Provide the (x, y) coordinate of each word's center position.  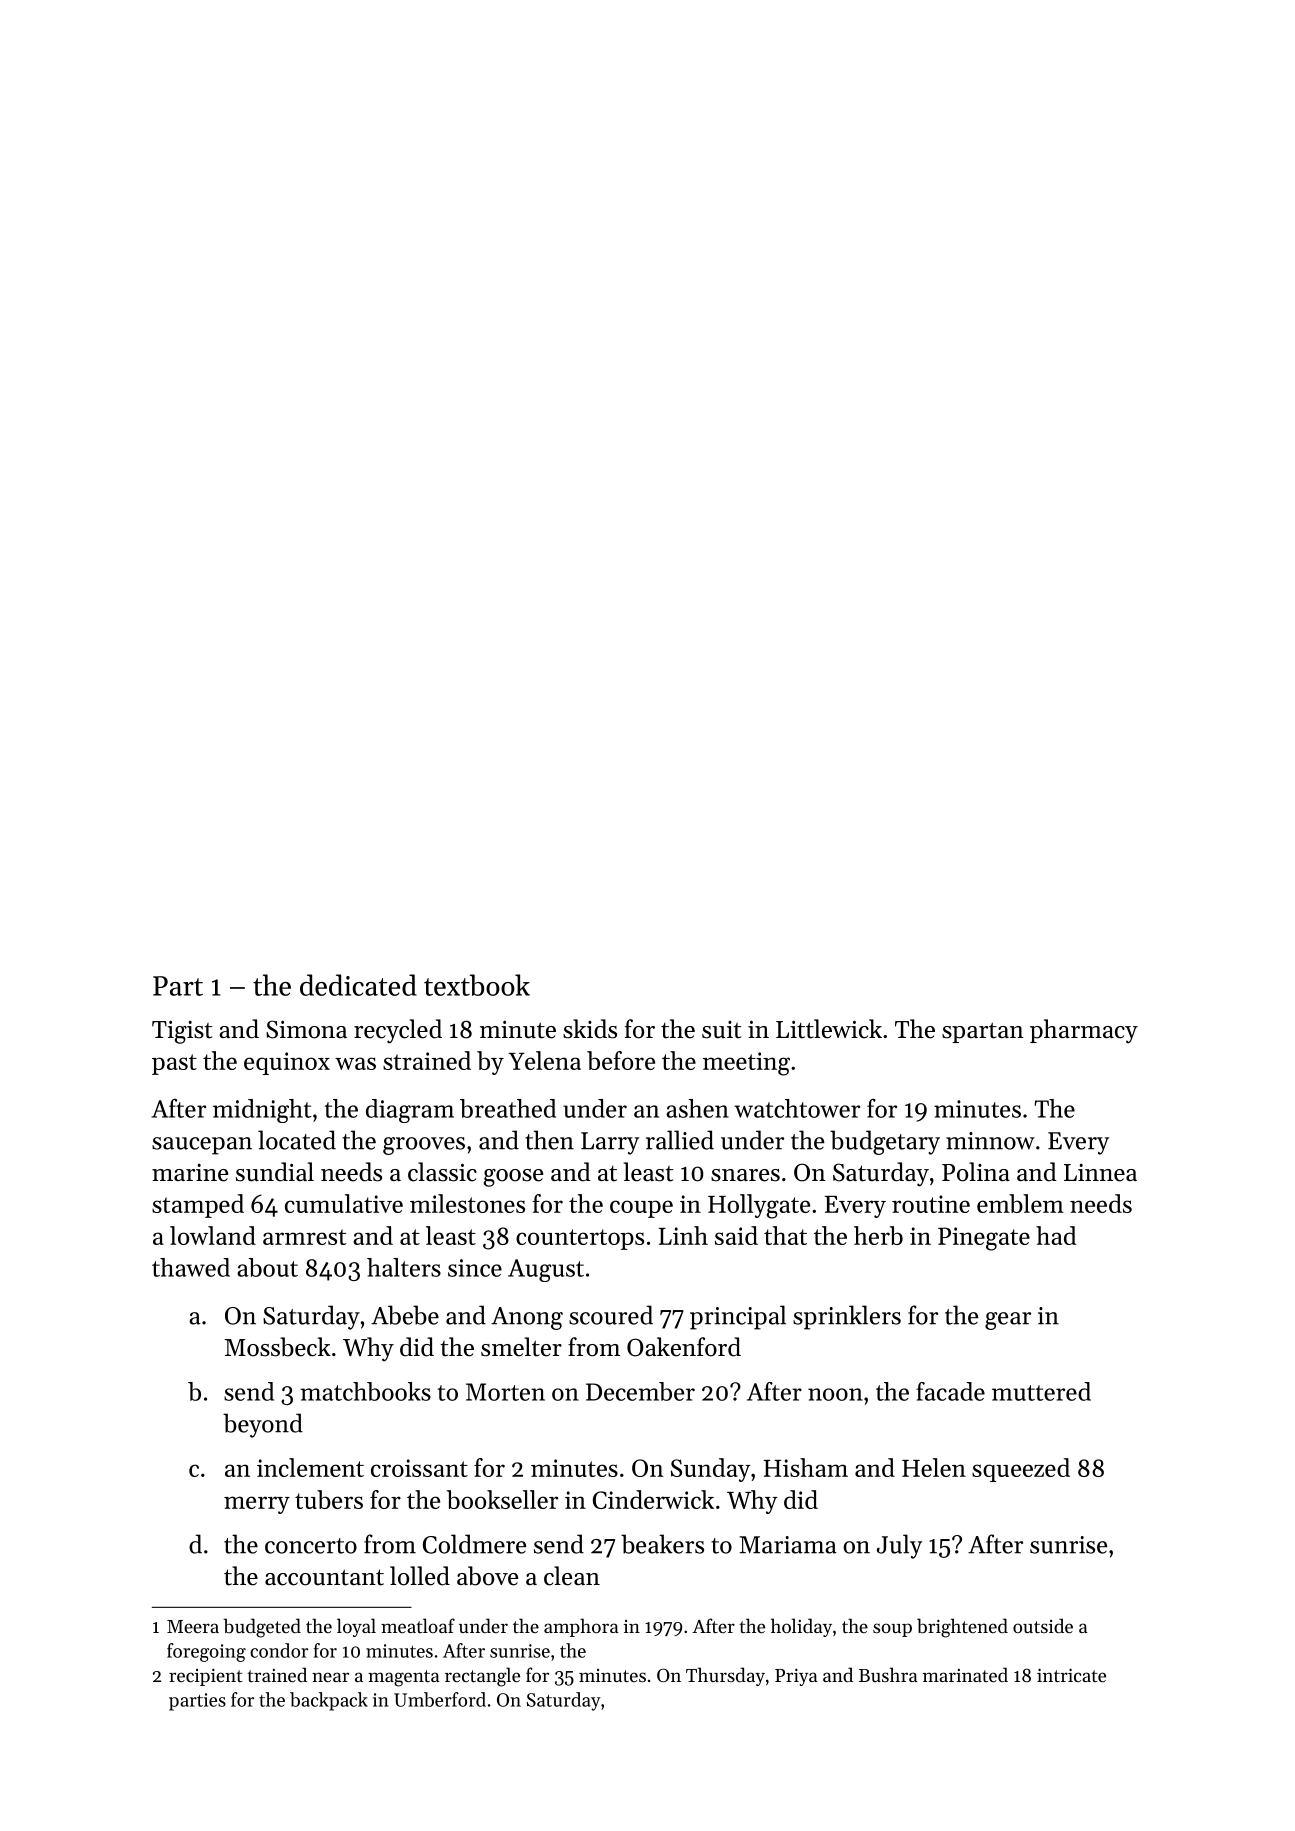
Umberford (440, 1699)
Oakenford (684, 1347)
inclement (310, 1467)
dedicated (358, 985)
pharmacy (1084, 1031)
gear (1008, 1321)
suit (721, 1030)
